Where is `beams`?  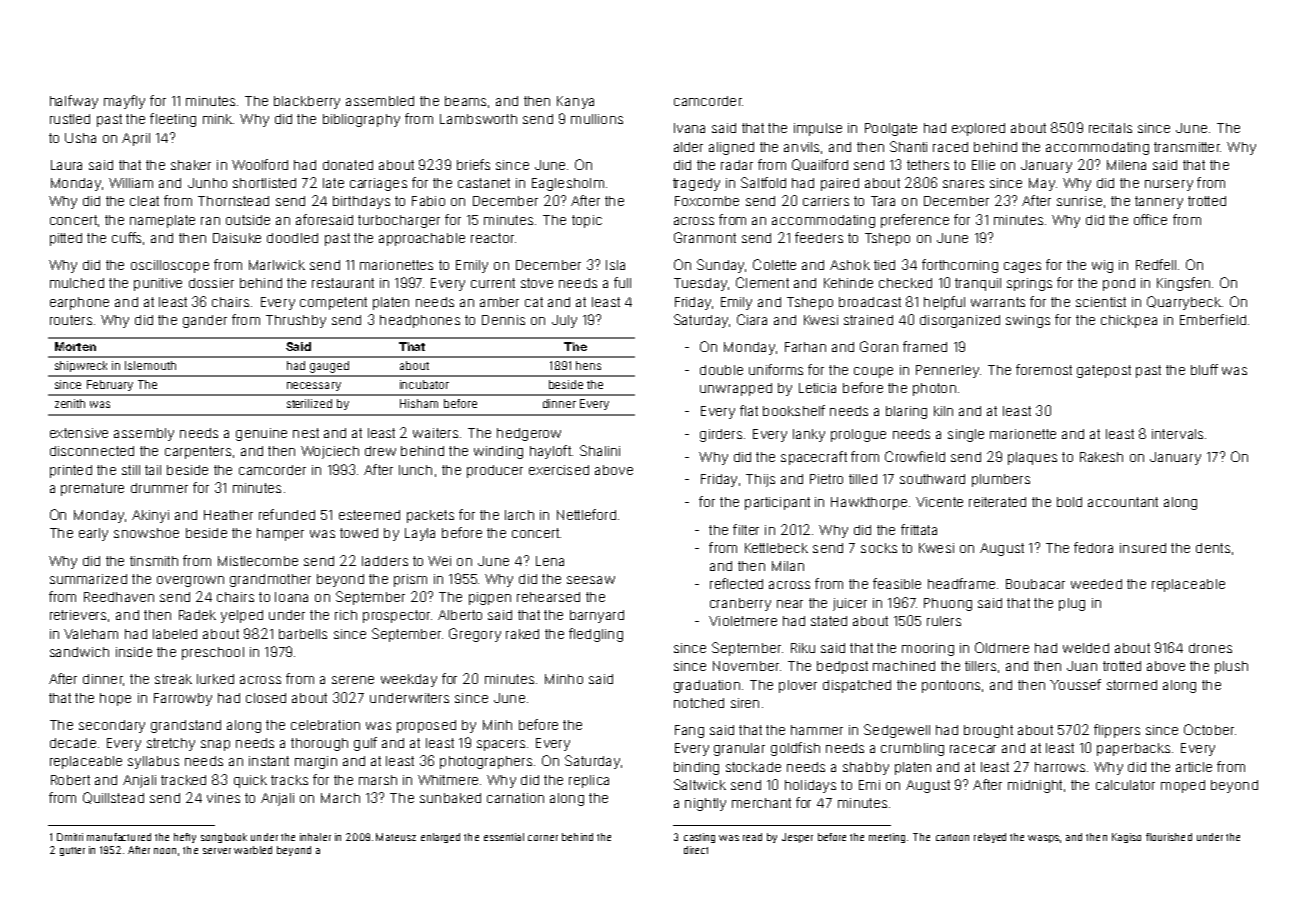 beams is located at coordinates (465, 101).
